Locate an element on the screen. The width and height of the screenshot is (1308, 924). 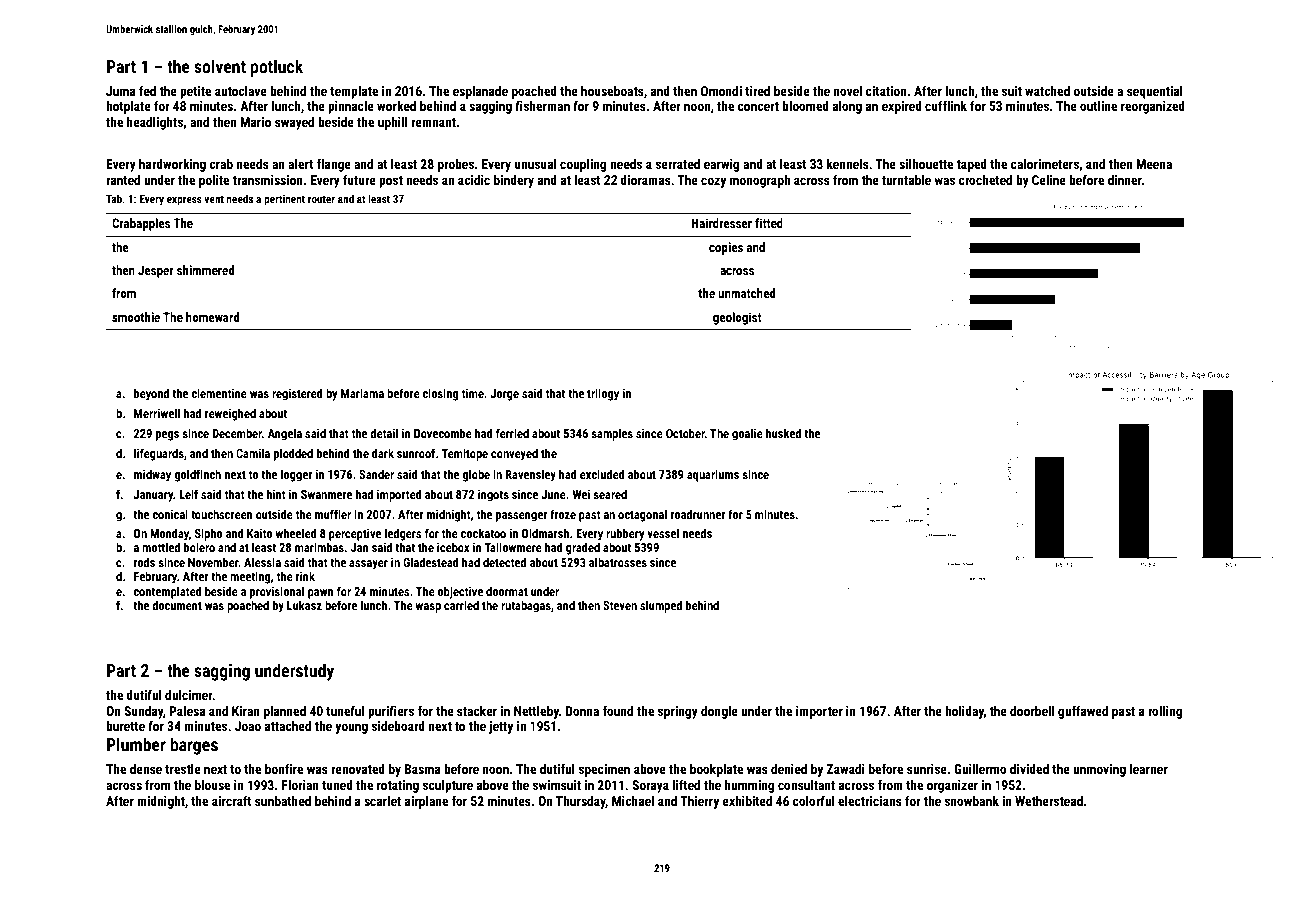
geologist is located at coordinates (737, 318).
